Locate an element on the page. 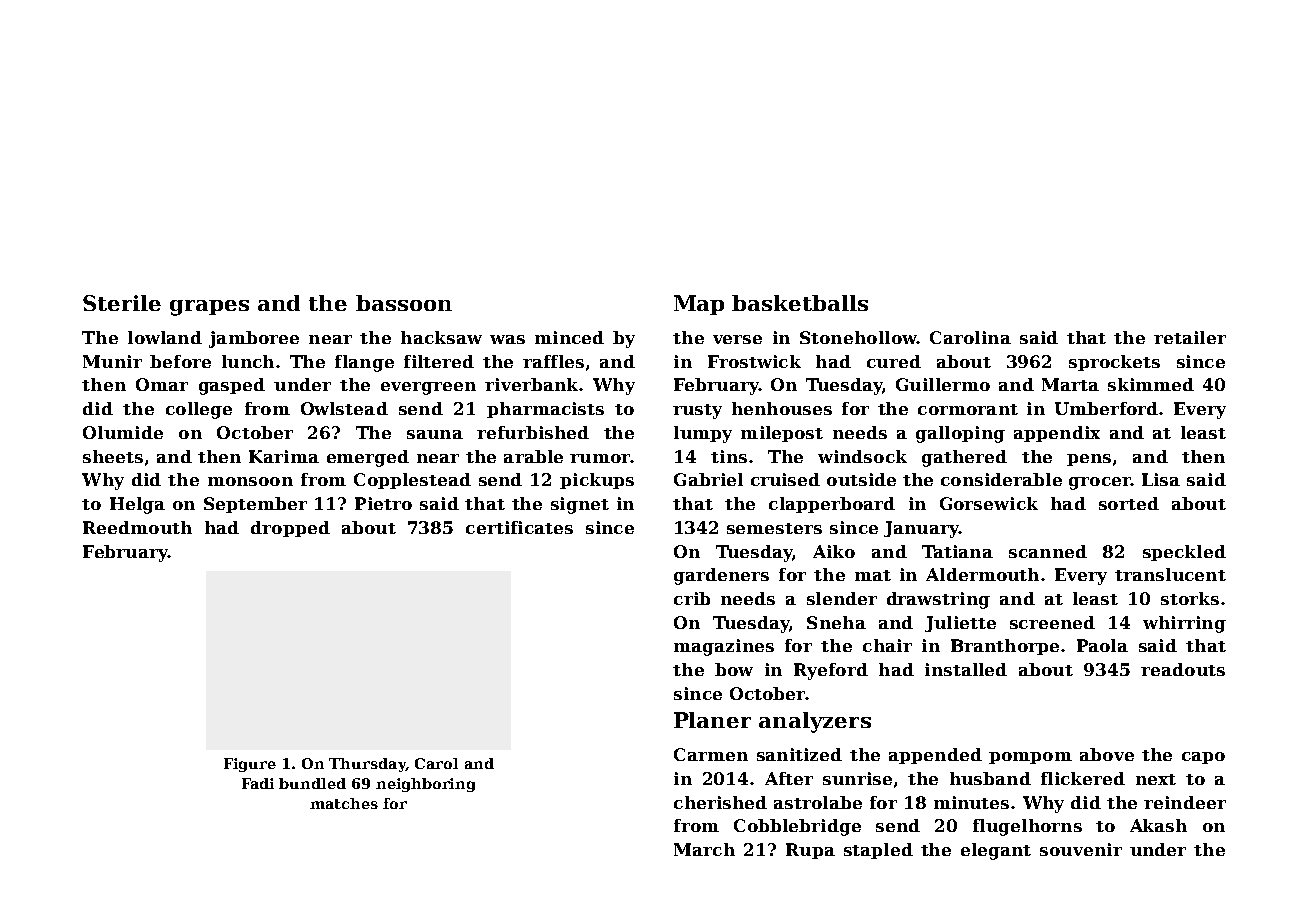 This image has height=924, width=1308. March is located at coordinates (704, 849).
